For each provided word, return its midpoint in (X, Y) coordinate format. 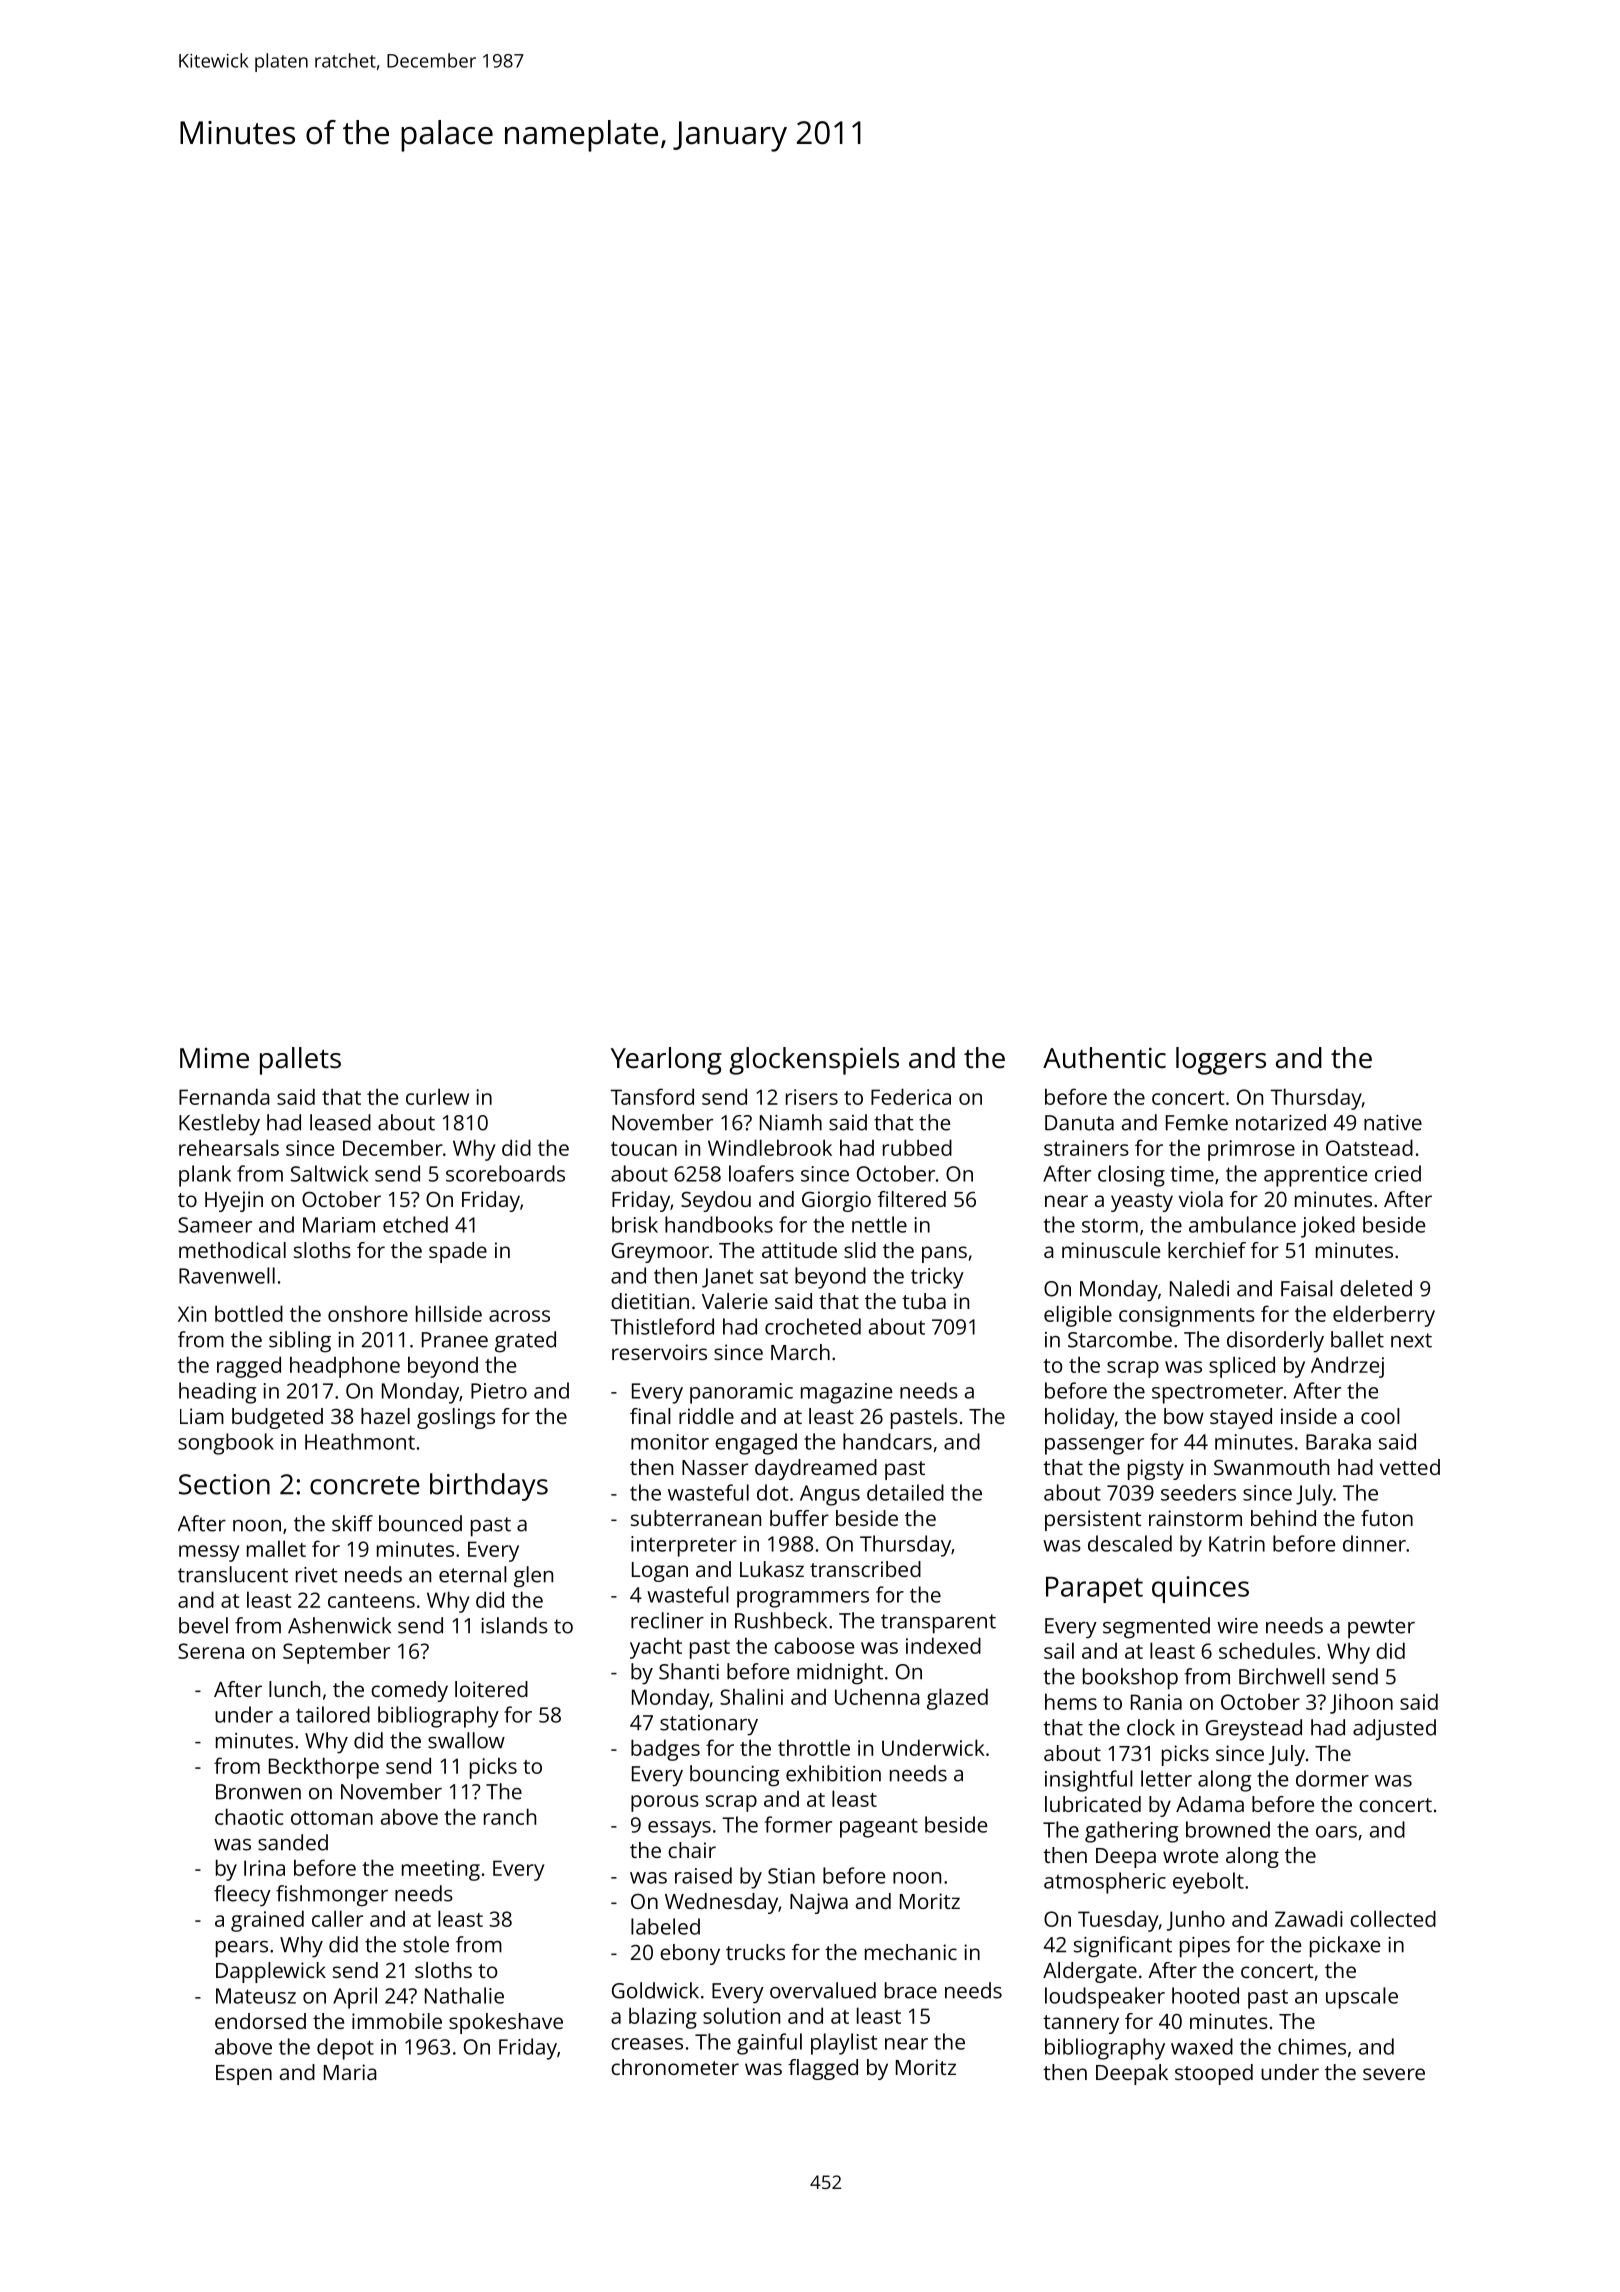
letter (1166, 1778)
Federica (911, 1096)
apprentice (1315, 1176)
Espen (244, 2075)
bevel (203, 1625)
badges (665, 1750)
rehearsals (229, 1147)
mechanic (911, 1952)
